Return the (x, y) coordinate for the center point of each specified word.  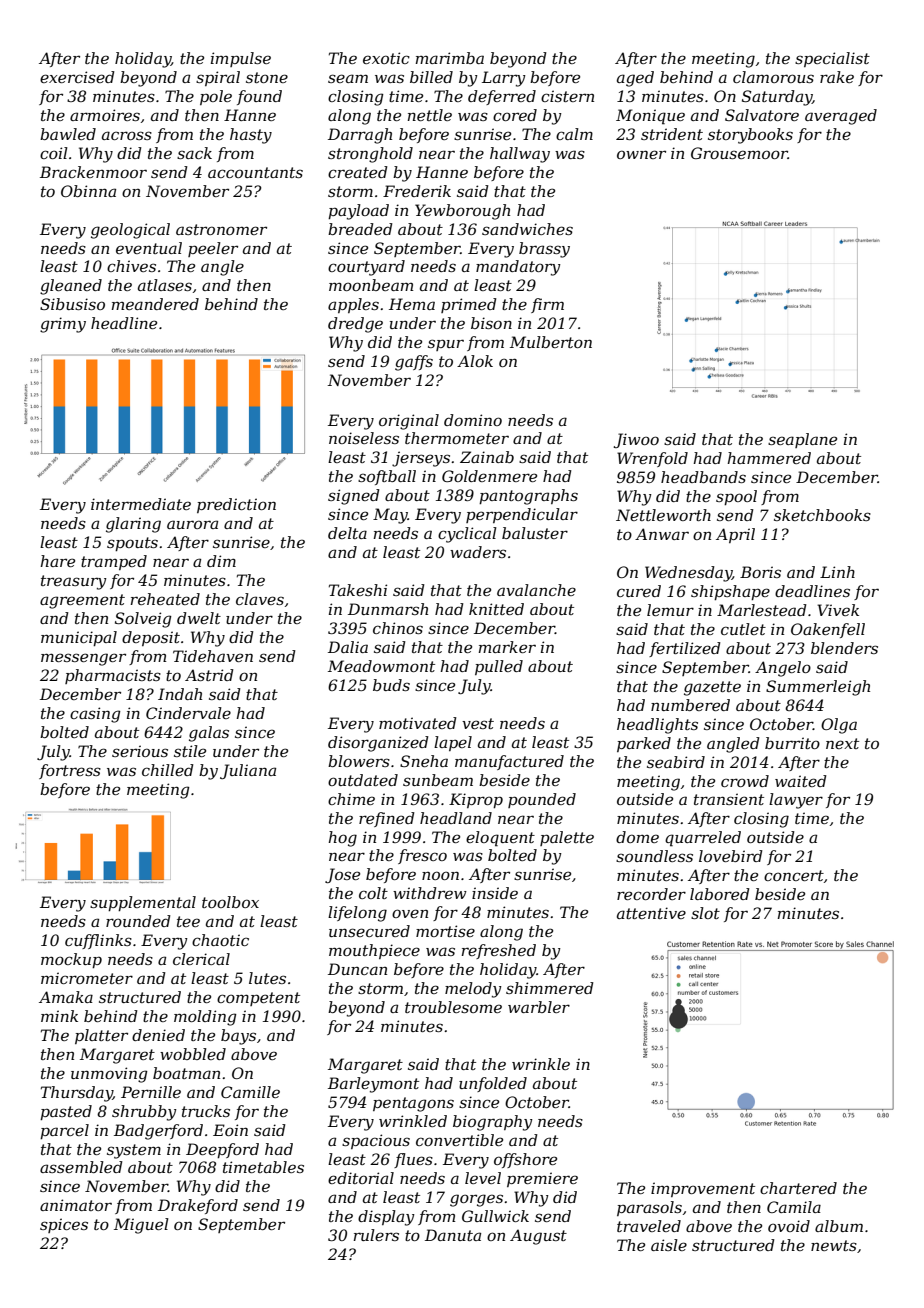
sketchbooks (822, 515)
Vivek (838, 610)
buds (391, 685)
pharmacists (113, 676)
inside (495, 893)
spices (64, 1225)
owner (641, 154)
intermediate (141, 504)
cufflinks (98, 941)
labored (720, 894)
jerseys (421, 459)
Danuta (453, 1235)
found (259, 97)
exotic (386, 58)
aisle (669, 1245)
